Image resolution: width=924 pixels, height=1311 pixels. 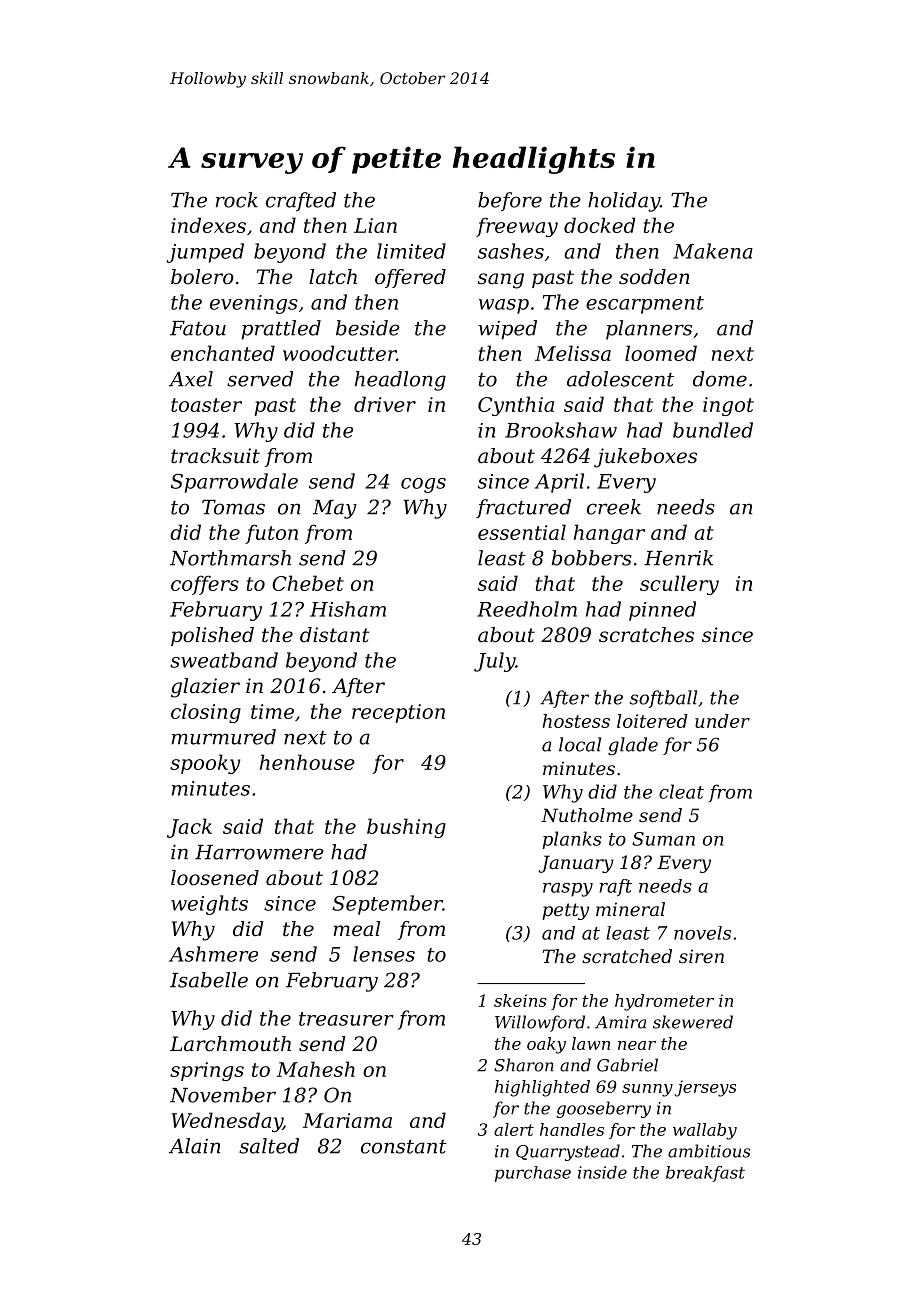 I want to click on Suman, so click(x=663, y=839).
